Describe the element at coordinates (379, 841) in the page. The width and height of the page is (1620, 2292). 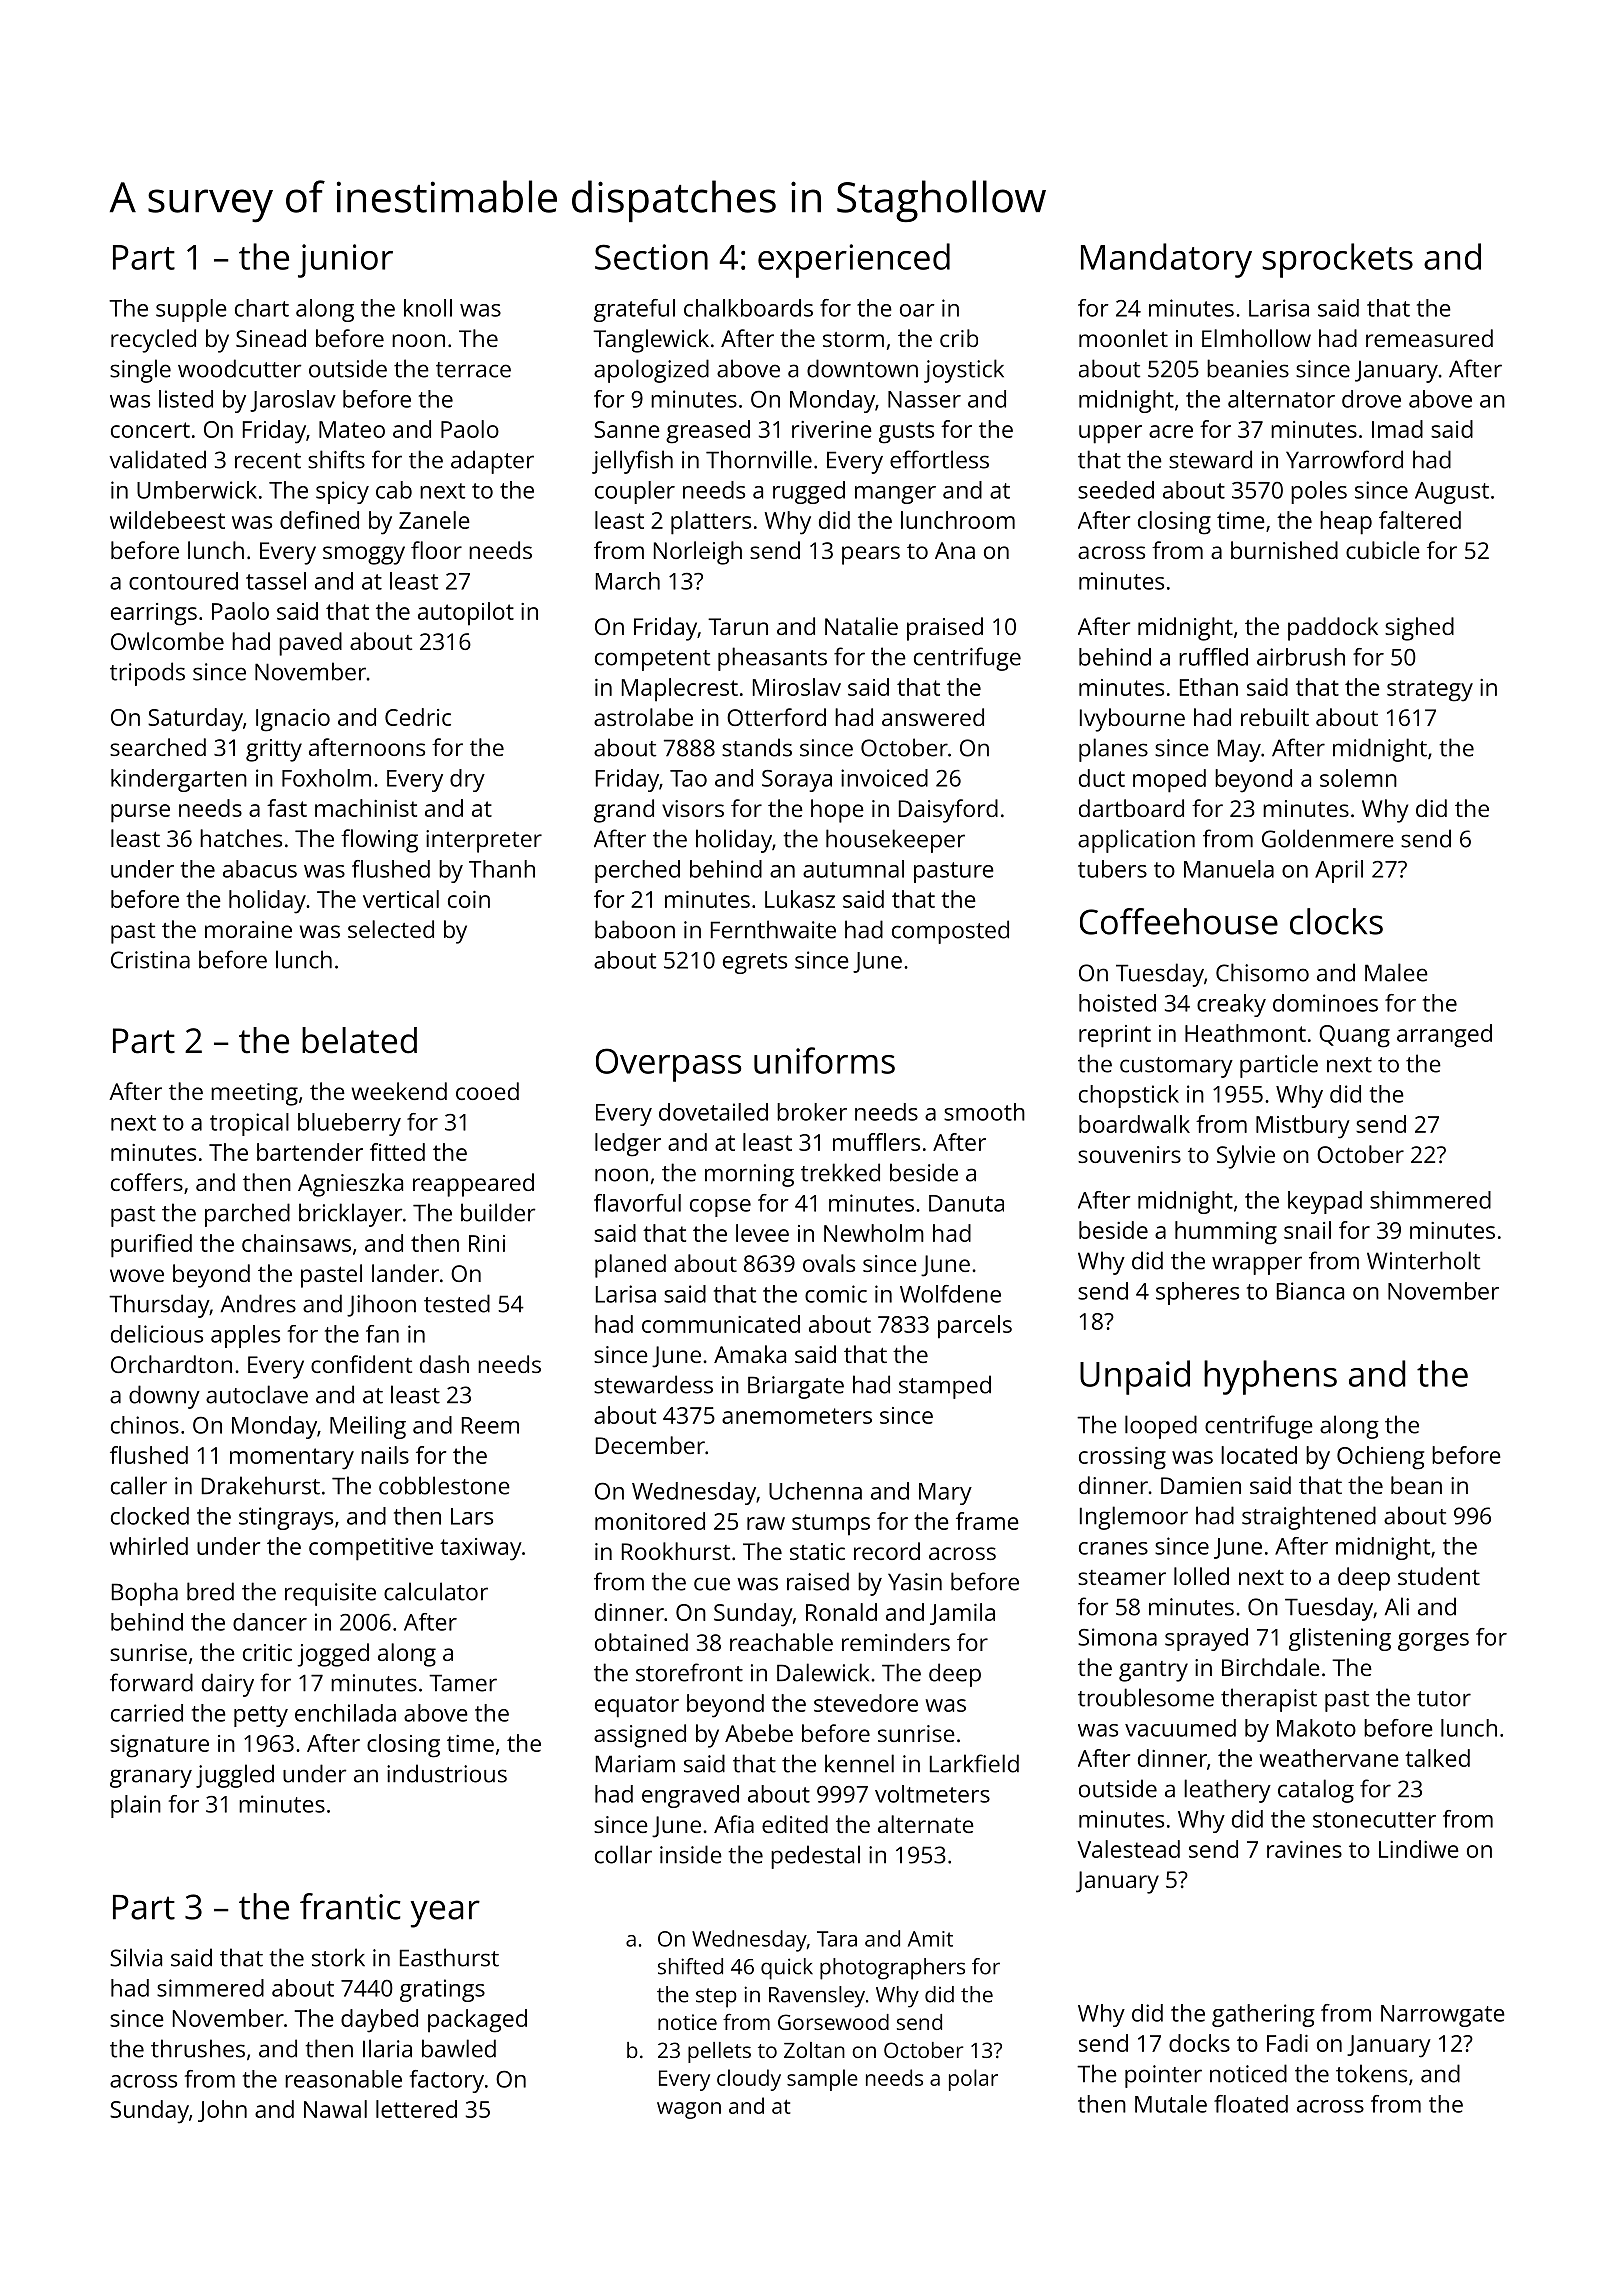
I see `flowing` at that location.
